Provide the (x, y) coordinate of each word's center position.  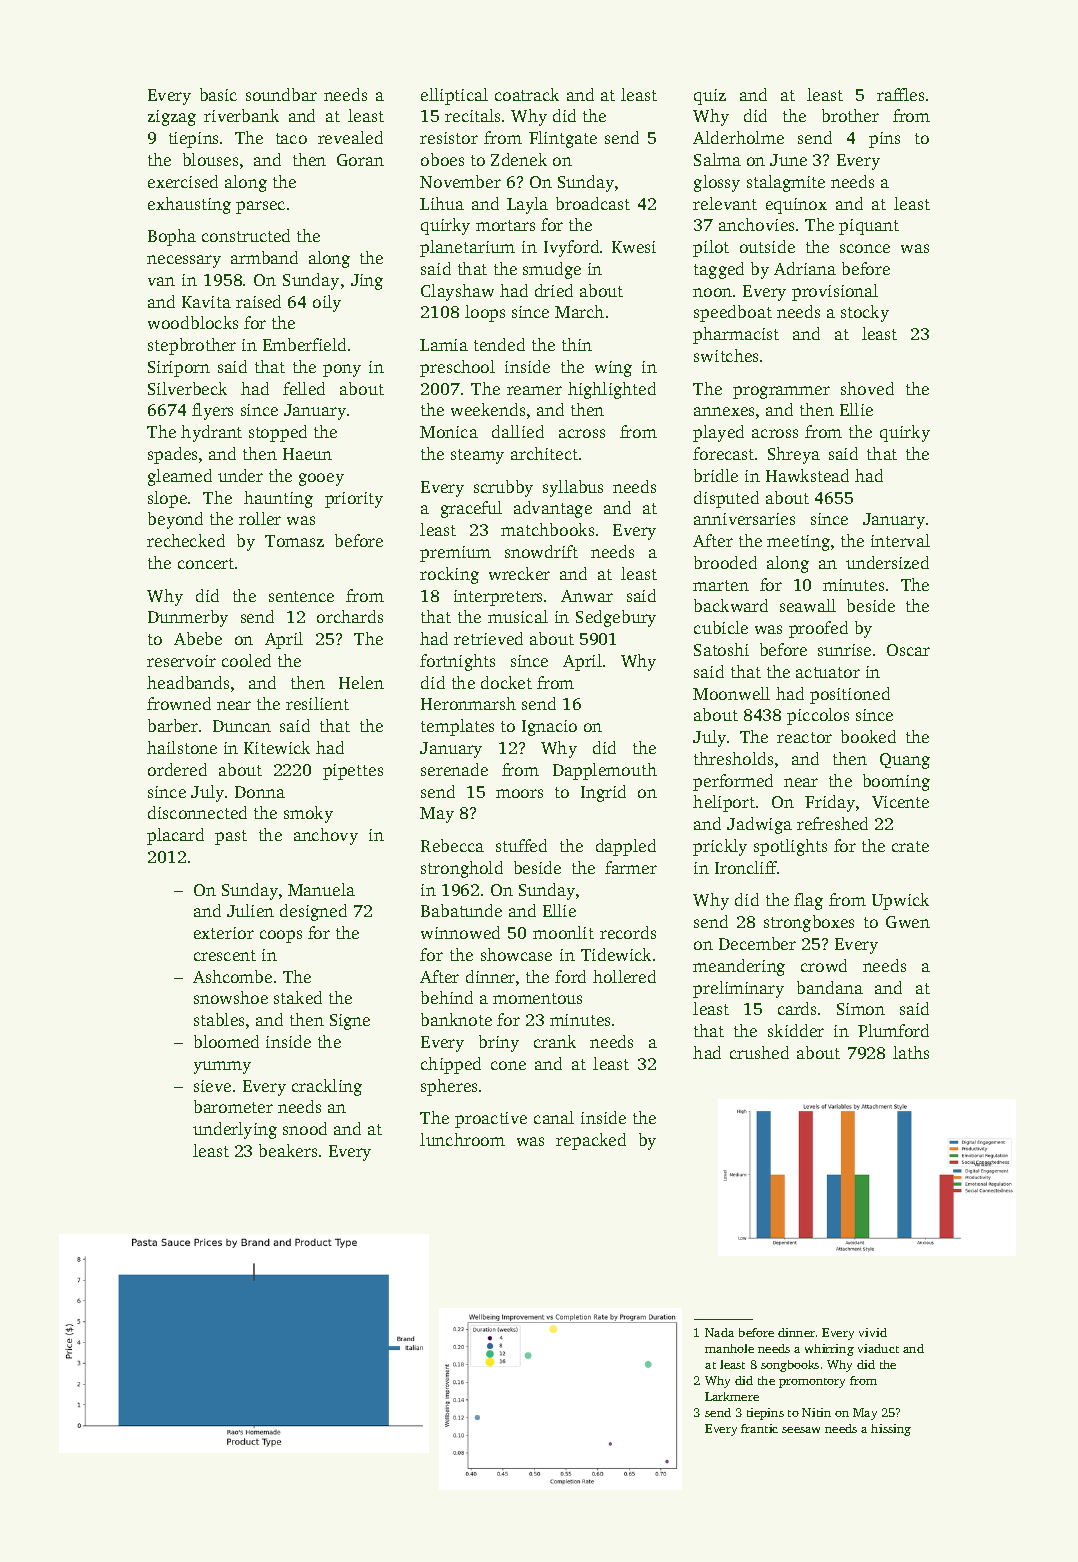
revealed (350, 137)
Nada (719, 1332)
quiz (710, 97)
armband (264, 257)
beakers (288, 1150)
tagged (719, 270)
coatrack (527, 94)
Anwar (587, 596)
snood (305, 1128)
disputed (726, 499)
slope (167, 499)
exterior (224, 933)
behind (447, 997)
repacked (591, 1141)
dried (554, 290)
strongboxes (809, 923)
